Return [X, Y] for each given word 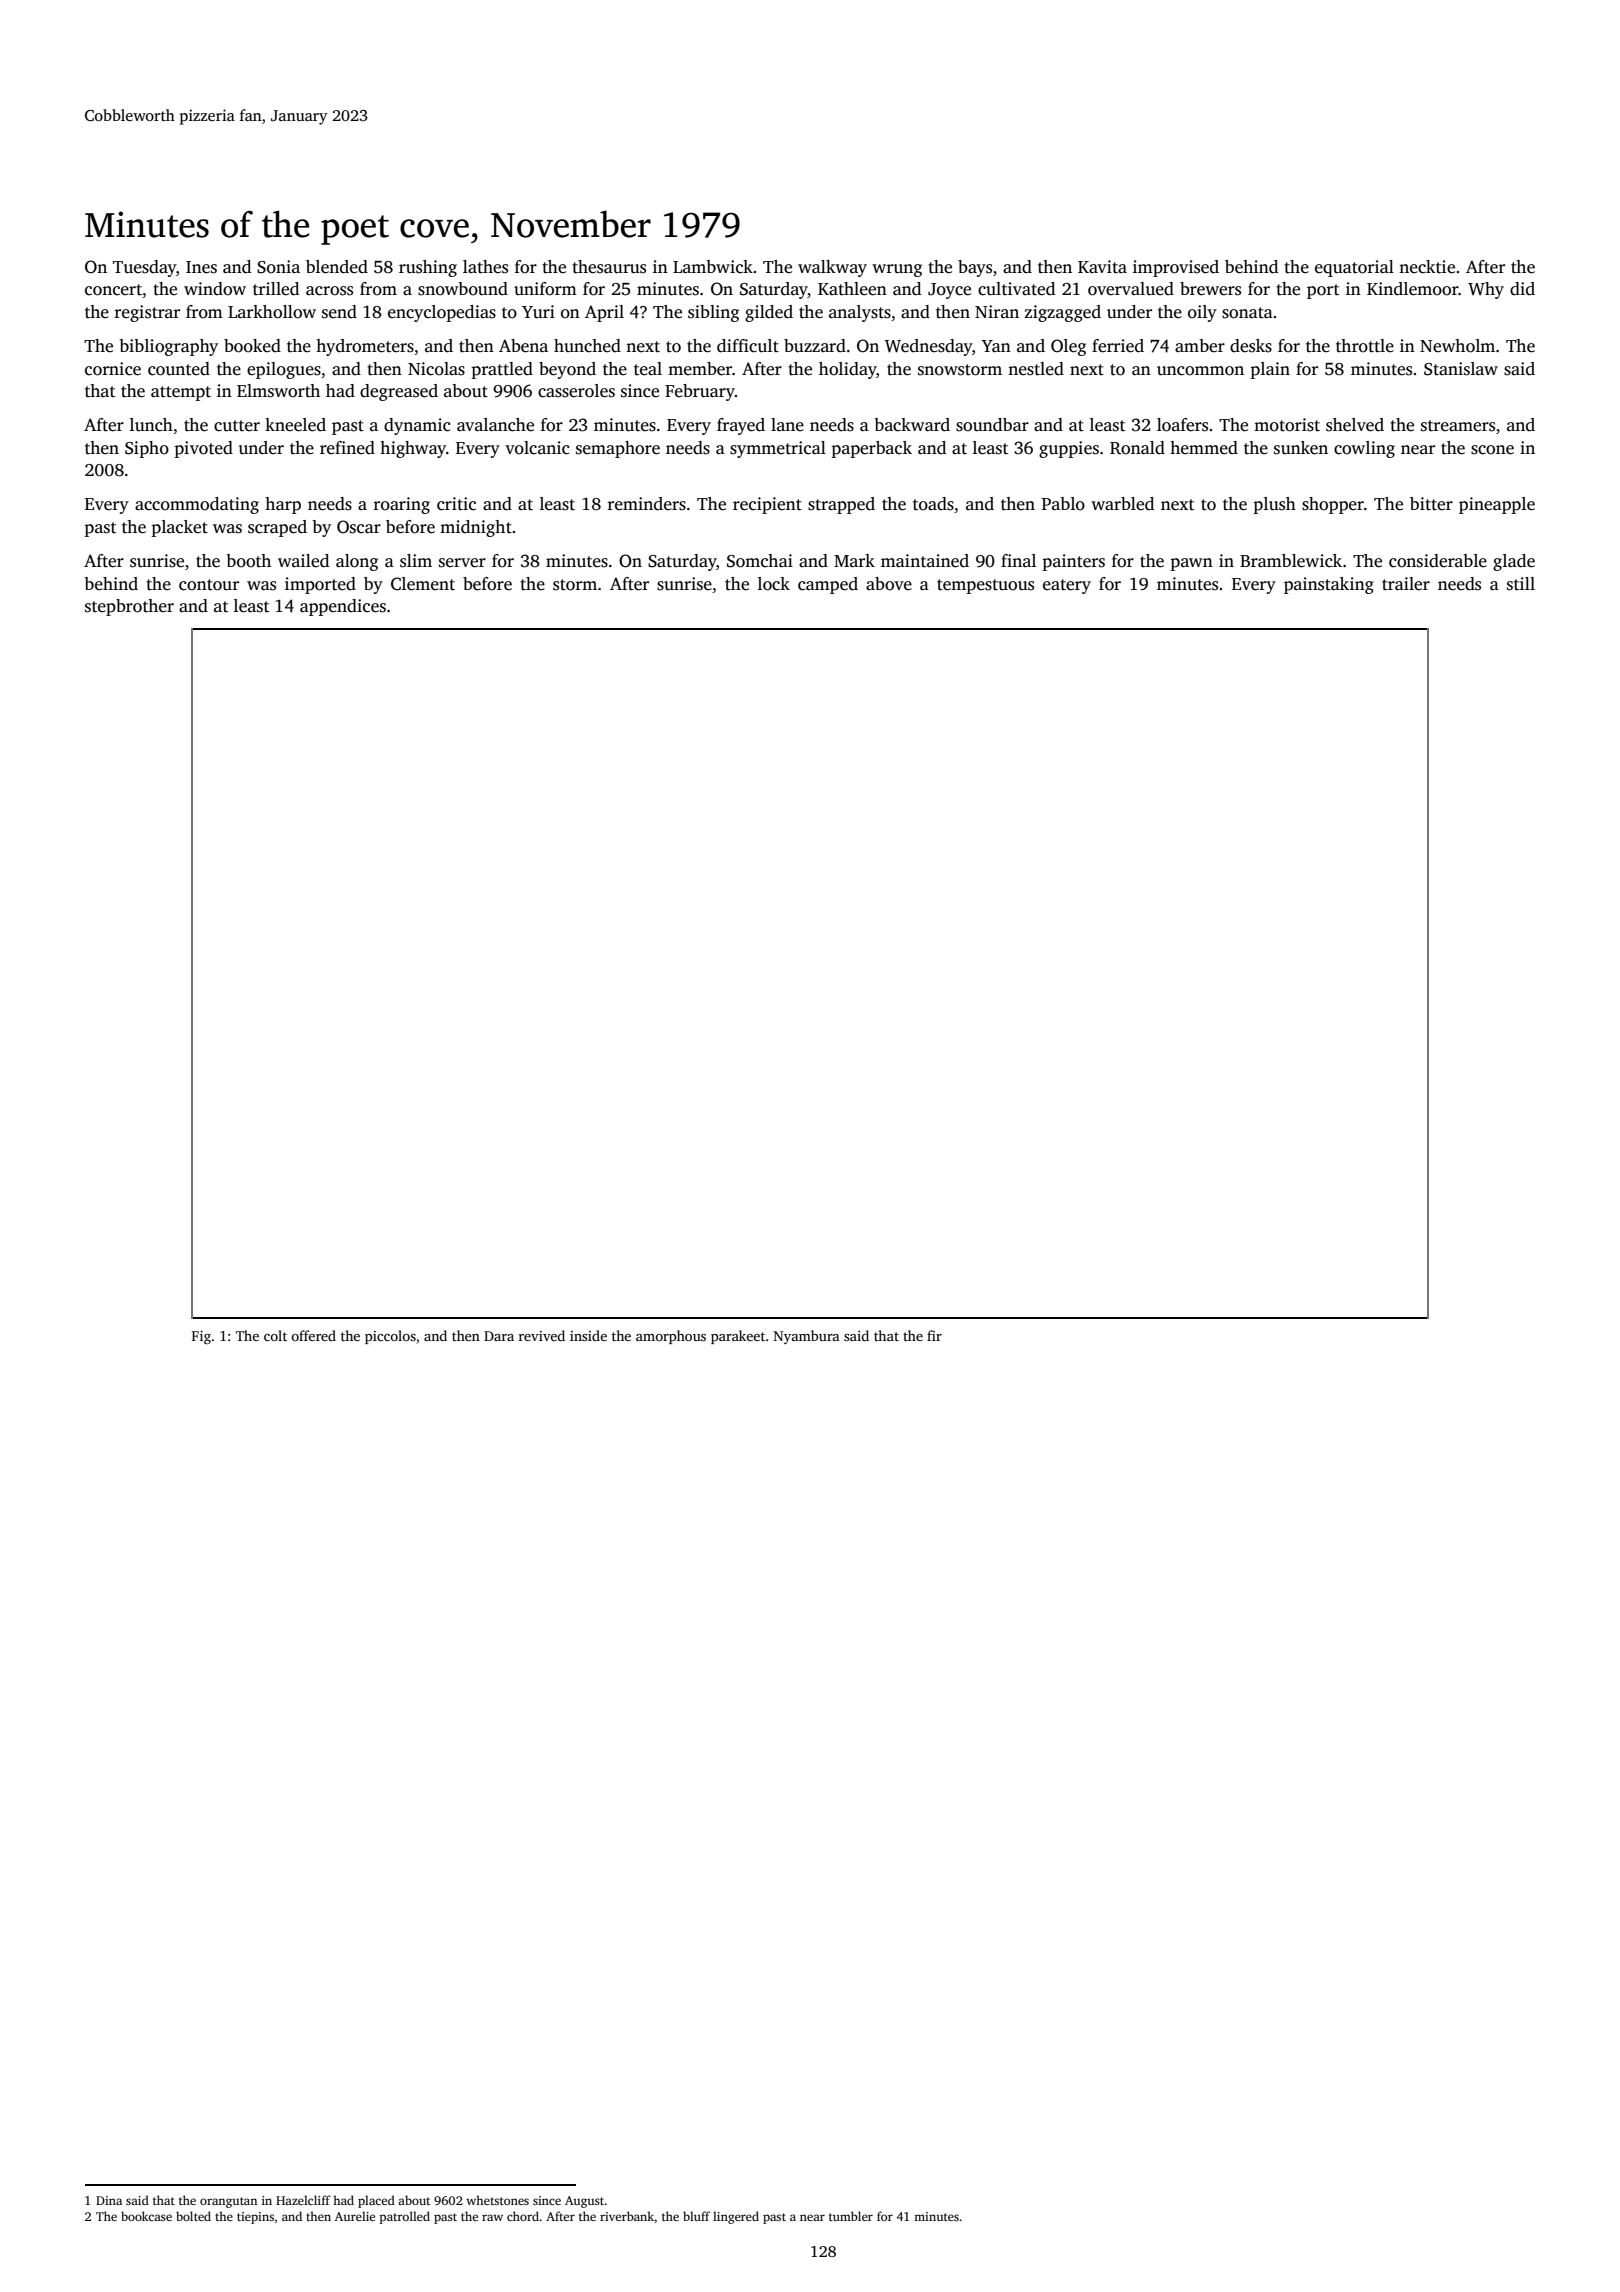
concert [113, 290]
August [584, 2202]
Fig [201, 1337]
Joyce [949, 291]
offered [313, 1335]
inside [588, 1335]
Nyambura [807, 1337]
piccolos [390, 1337]
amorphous [671, 1337]
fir [934, 1335]
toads [933, 504]
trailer [1406, 584]
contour [209, 585]
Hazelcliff [303, 2200]
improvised [1176, 268]
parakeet [738, 1337]
